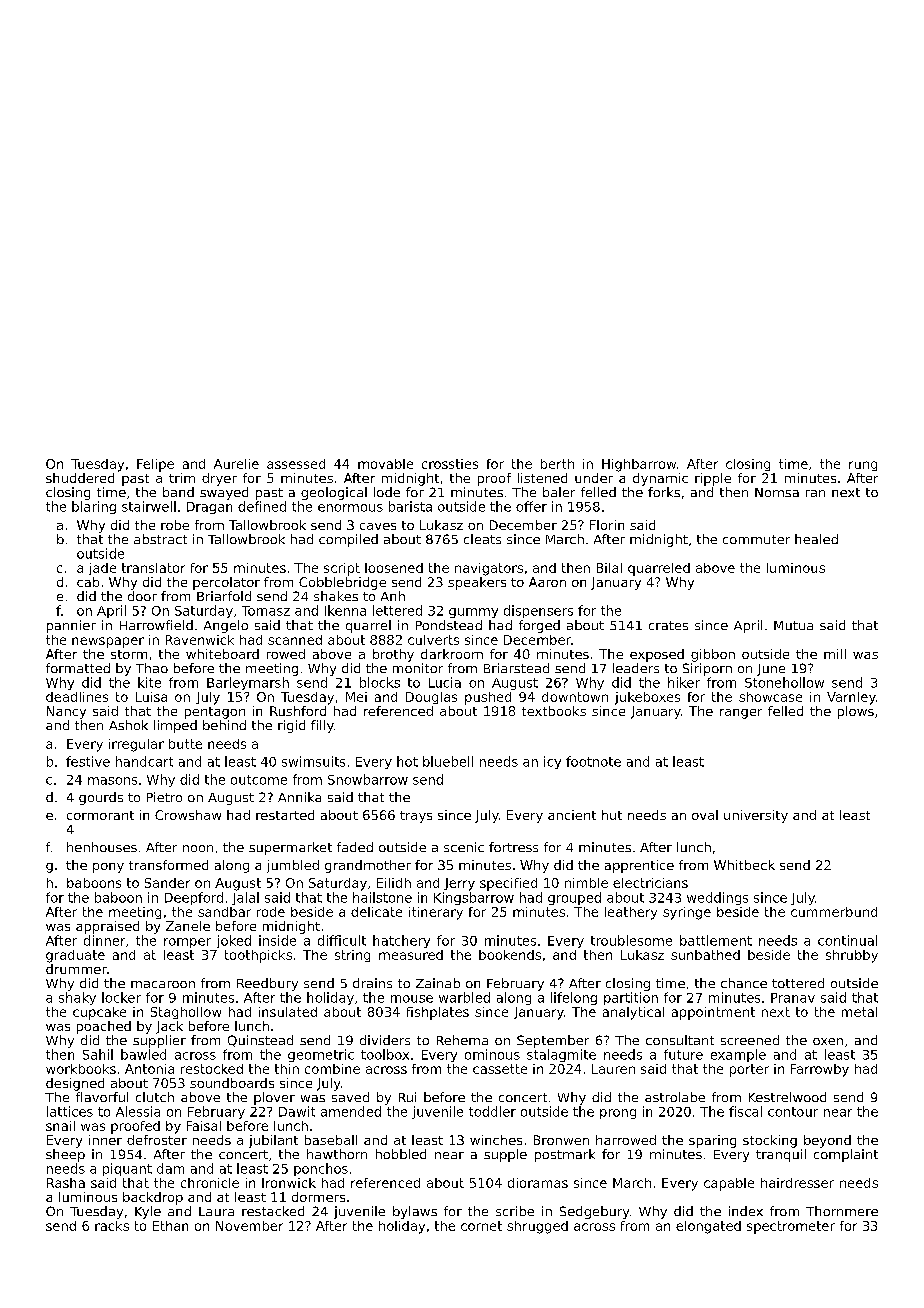 Image resolution: width=924 pixels, height=1308 pixels. Describe the element at coordinates (713, 655) in the screenshot. I see `gibbon` at that location.
